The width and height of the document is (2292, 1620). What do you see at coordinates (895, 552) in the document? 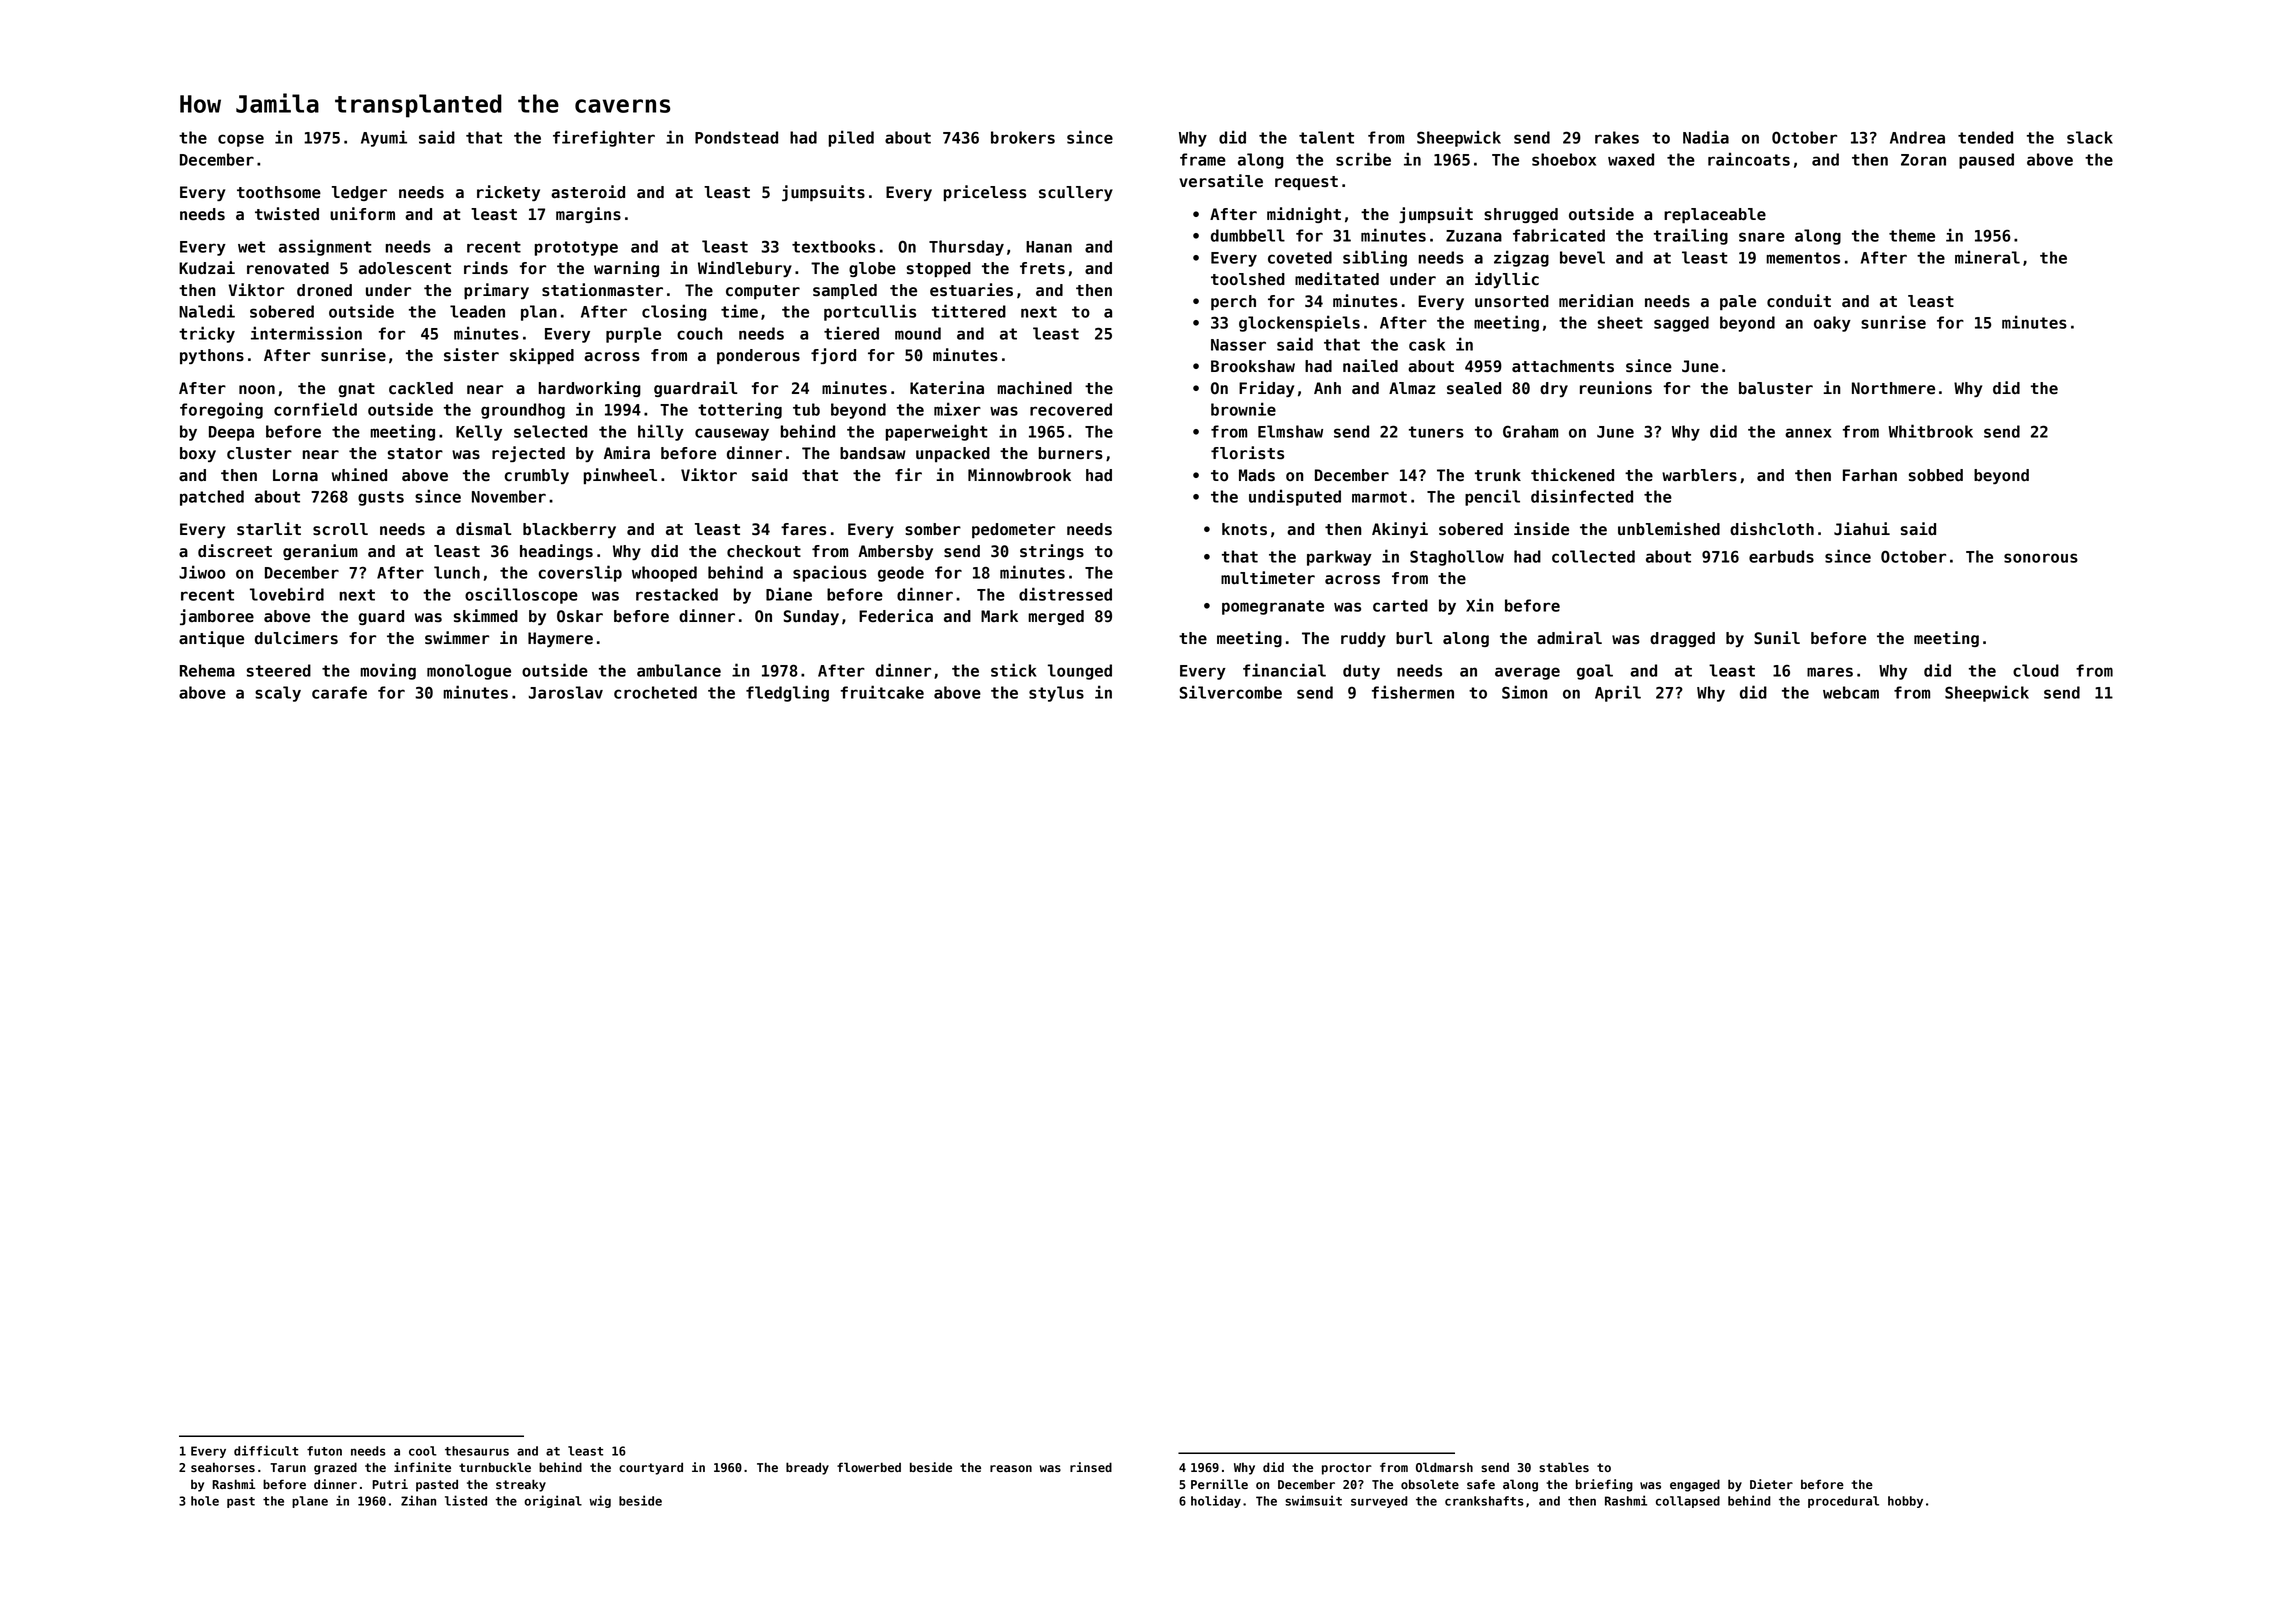
I see `Ambersby` at bounding box center [895, 552].
